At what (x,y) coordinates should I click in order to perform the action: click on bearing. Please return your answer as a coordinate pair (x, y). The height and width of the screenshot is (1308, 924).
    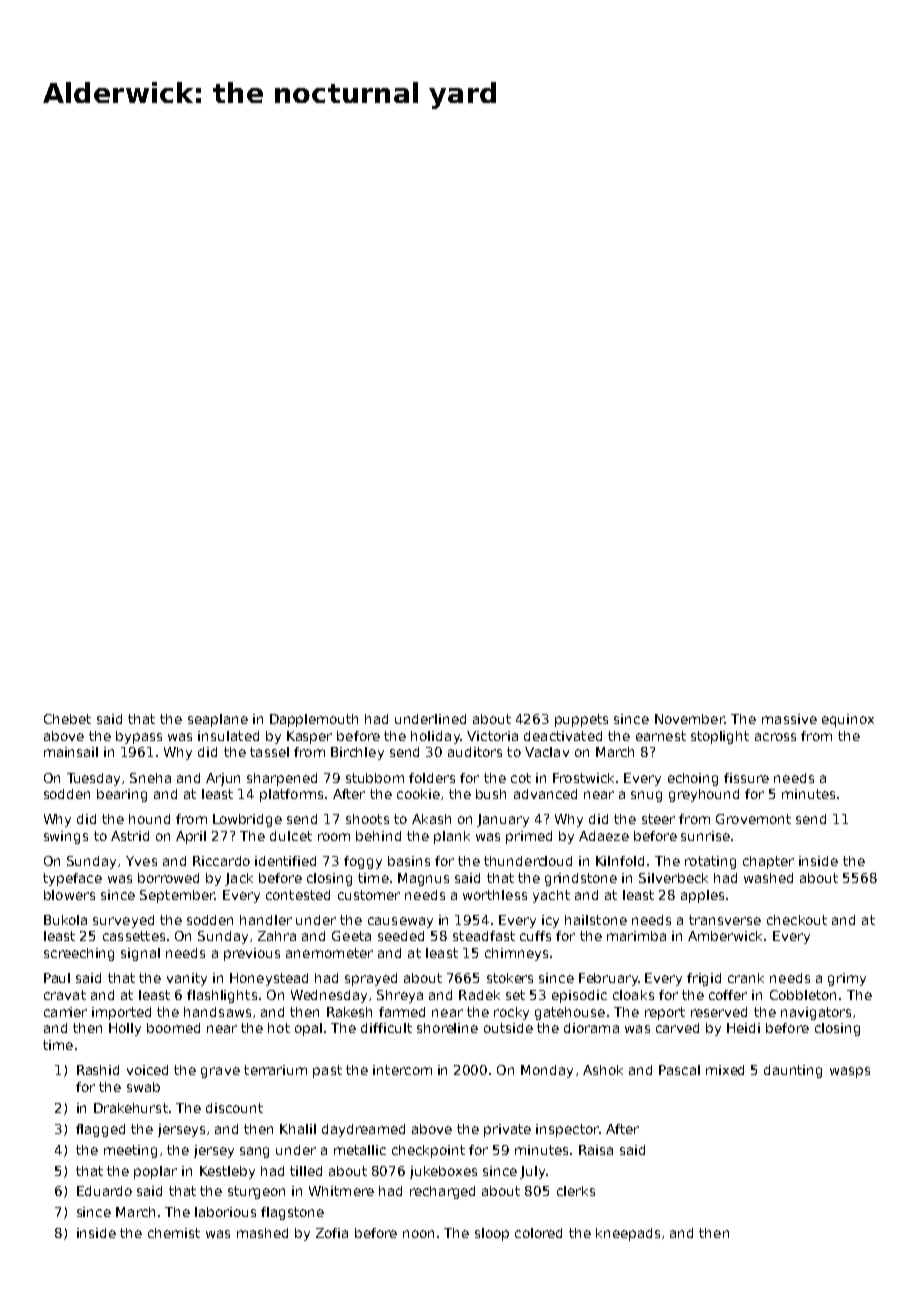
    Looking at the image, I should click on (122, 795).
